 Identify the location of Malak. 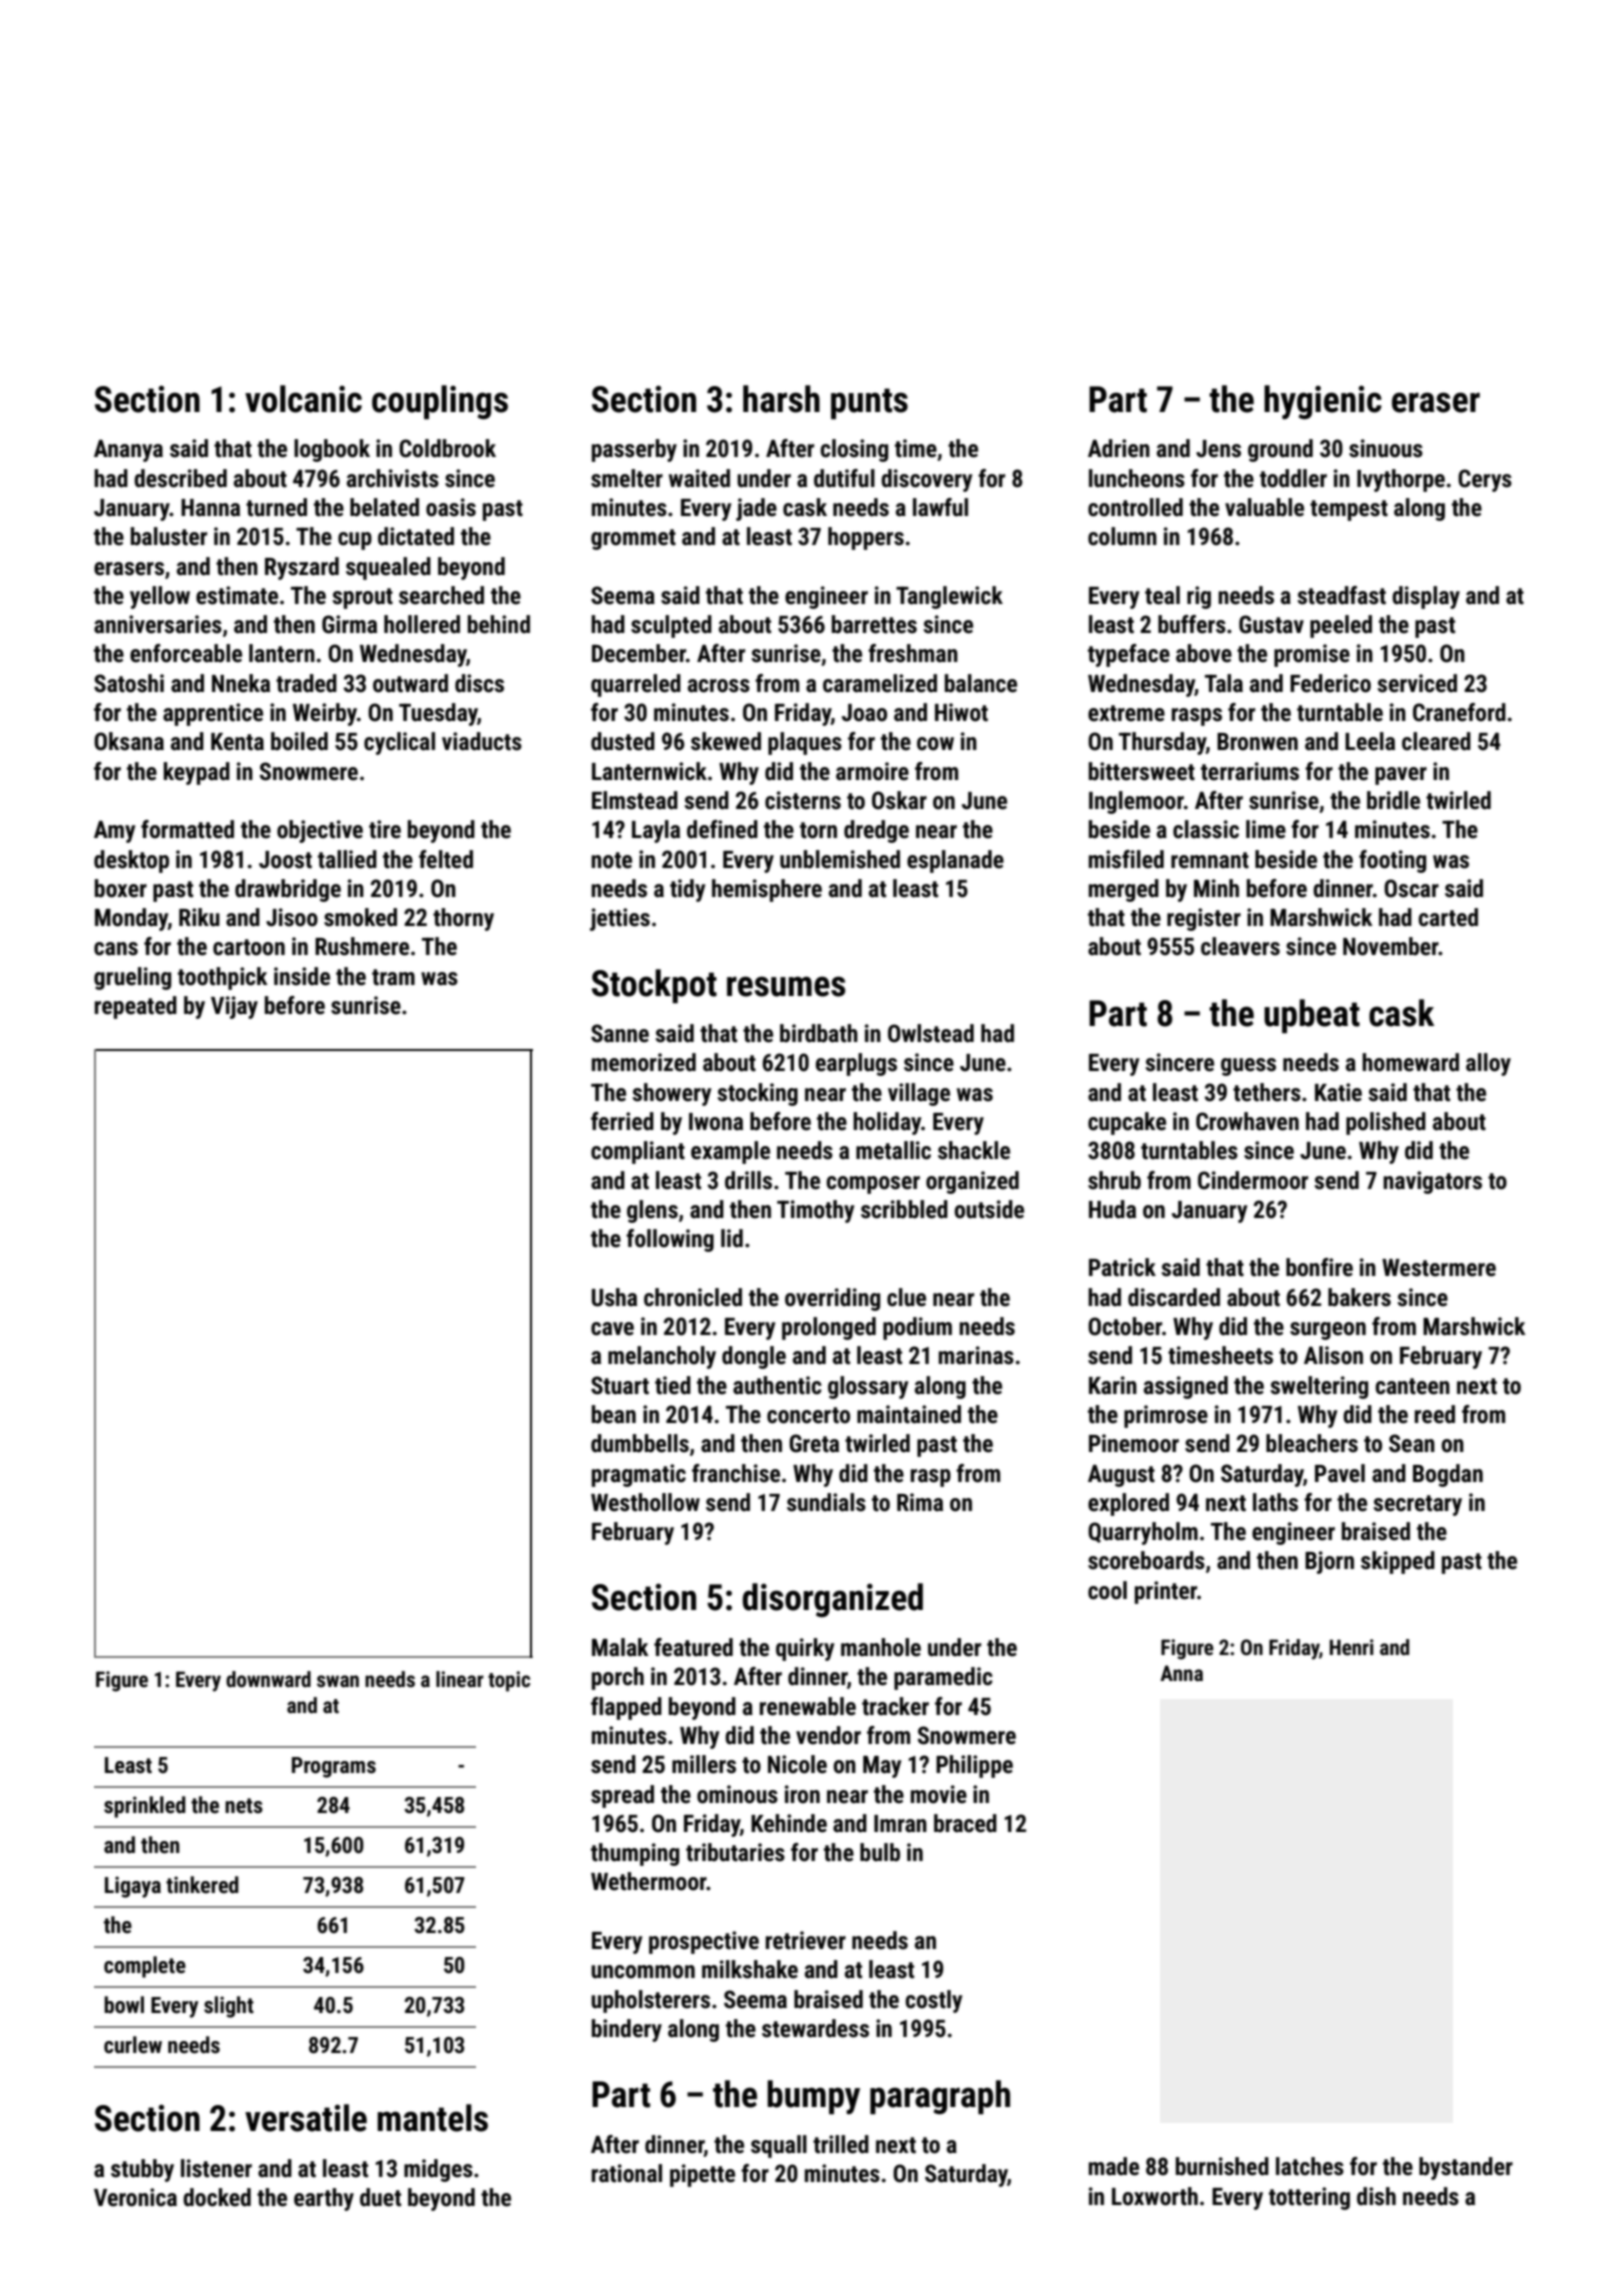
(620, 1647).
